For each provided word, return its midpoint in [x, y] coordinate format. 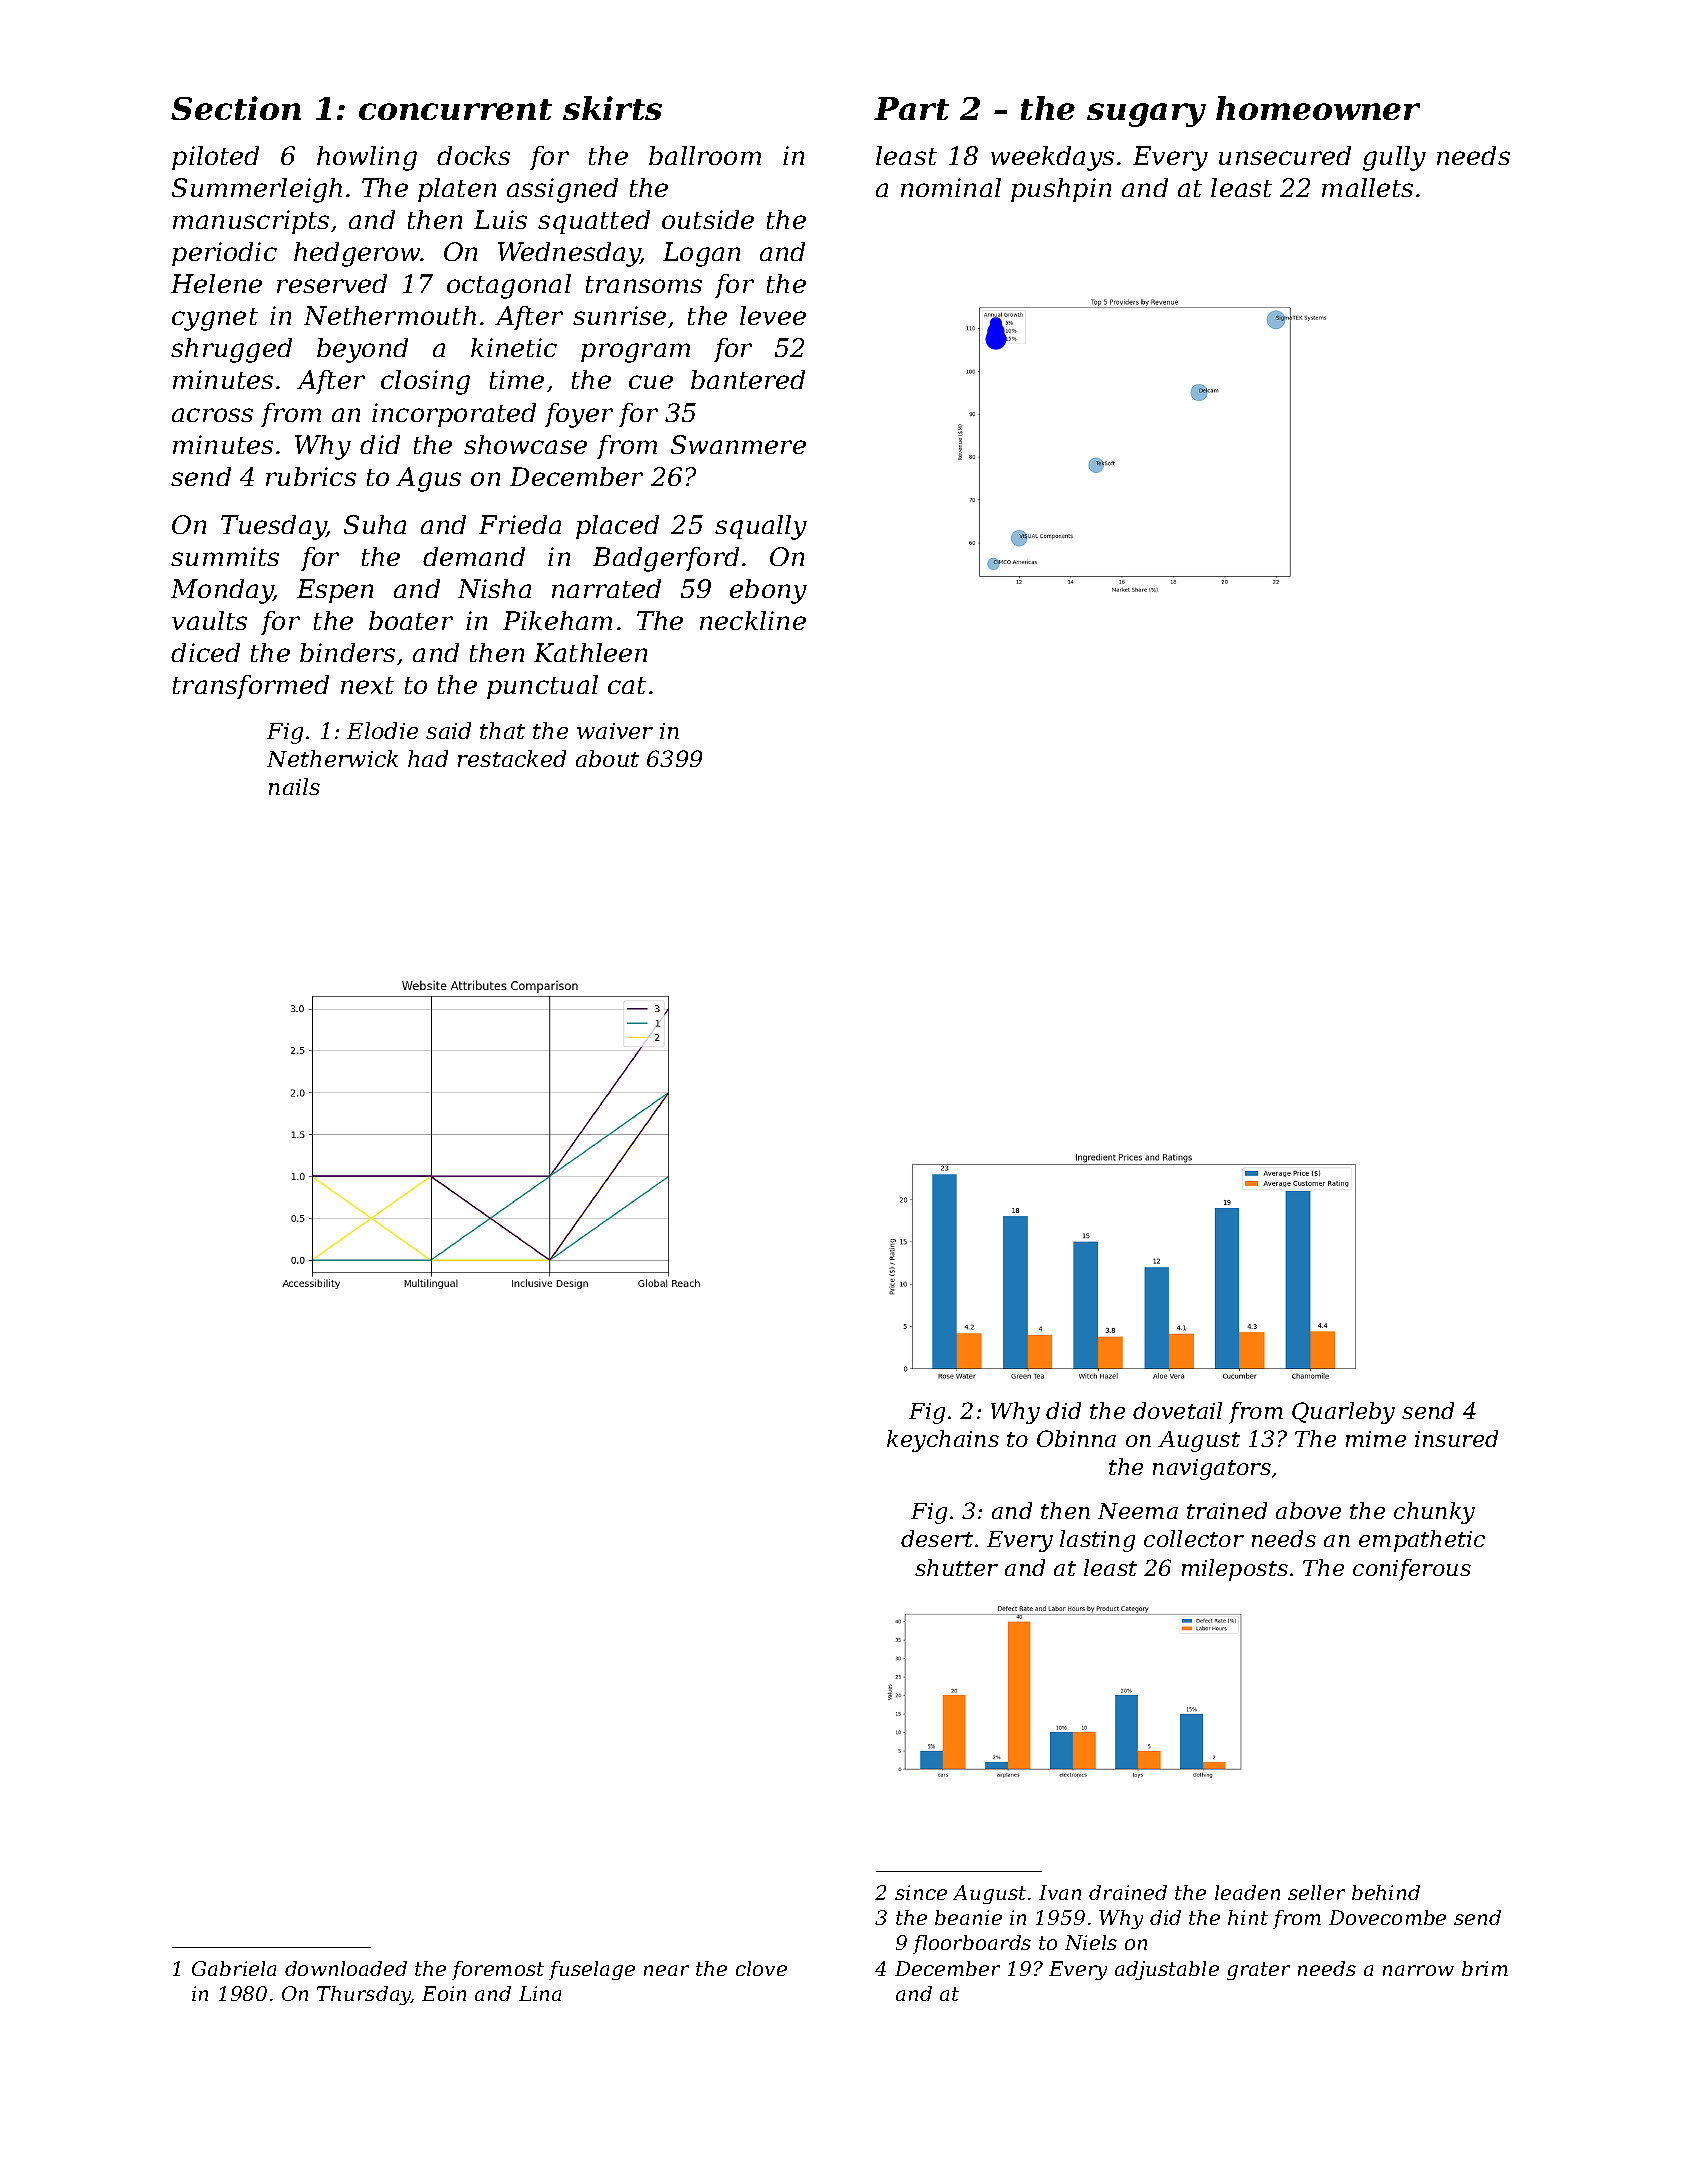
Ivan [1060, 1892]
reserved [332, 283]
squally [761, 527]
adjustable [1167, 1970]
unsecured [1285, 155]
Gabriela [234, 1968]
